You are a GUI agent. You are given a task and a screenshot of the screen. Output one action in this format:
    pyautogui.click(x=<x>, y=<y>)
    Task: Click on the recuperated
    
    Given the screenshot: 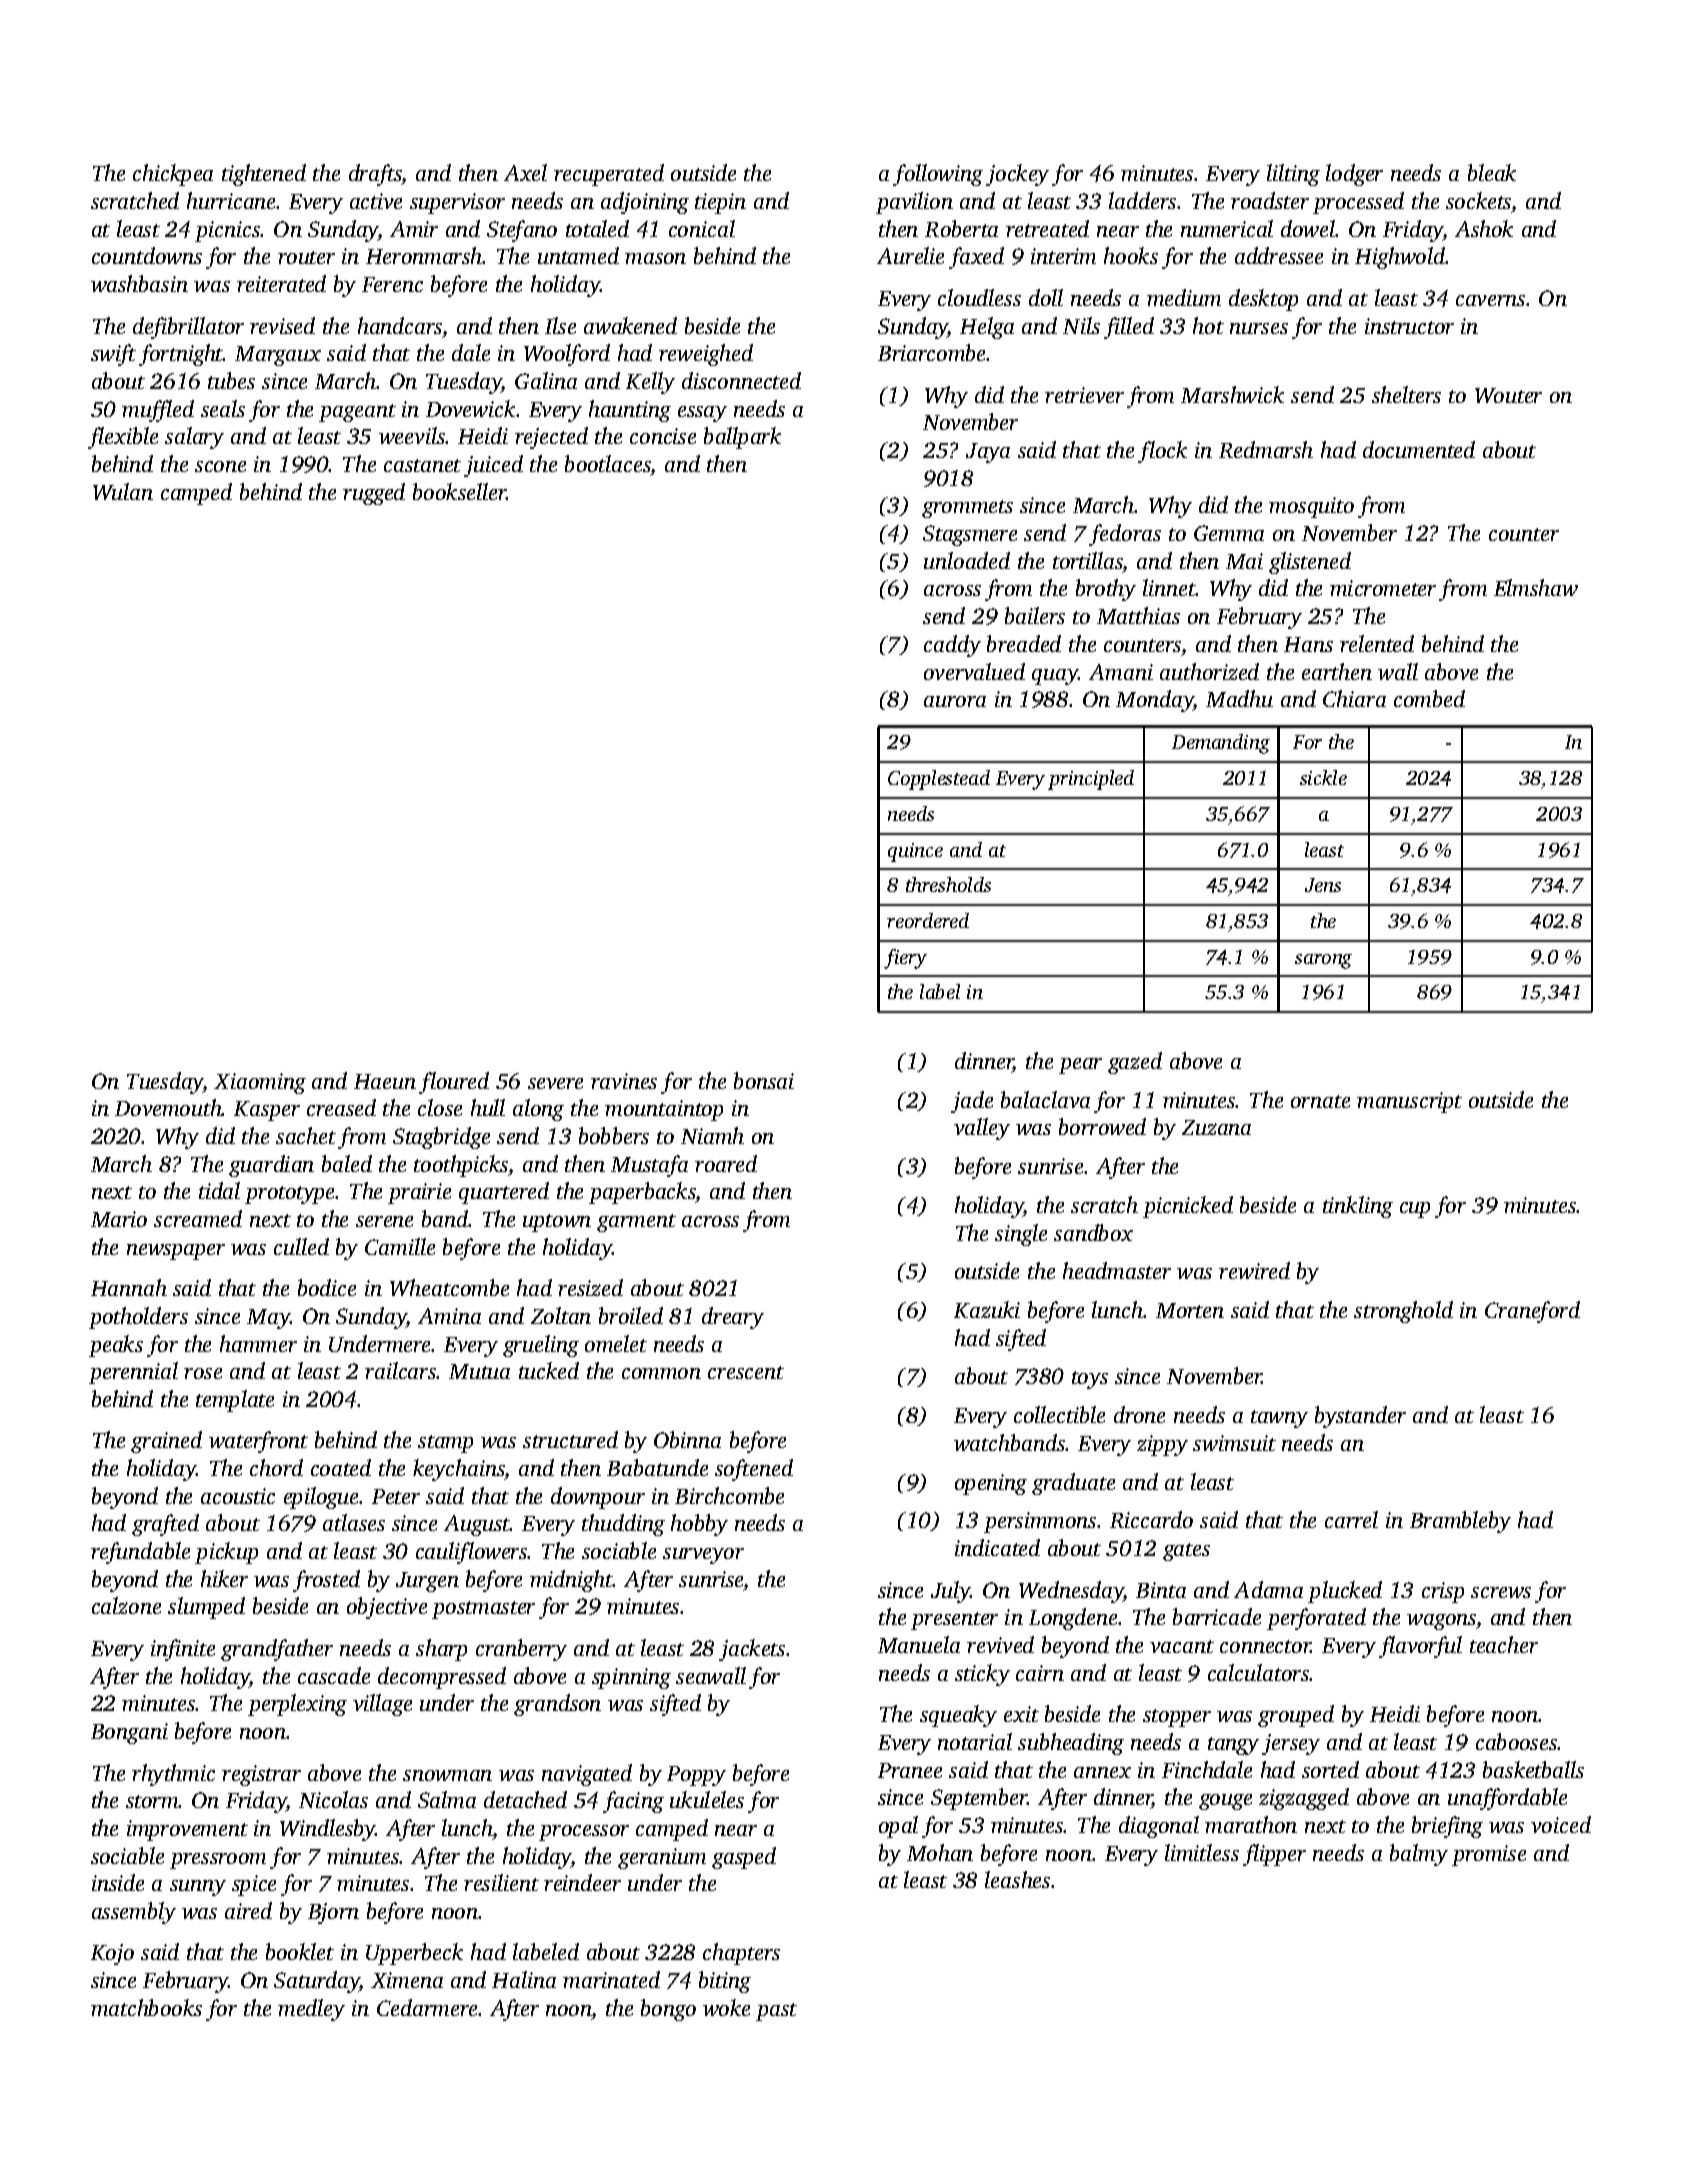 What is the action you would take?
    pyautogui.click(x=609, y=175)
